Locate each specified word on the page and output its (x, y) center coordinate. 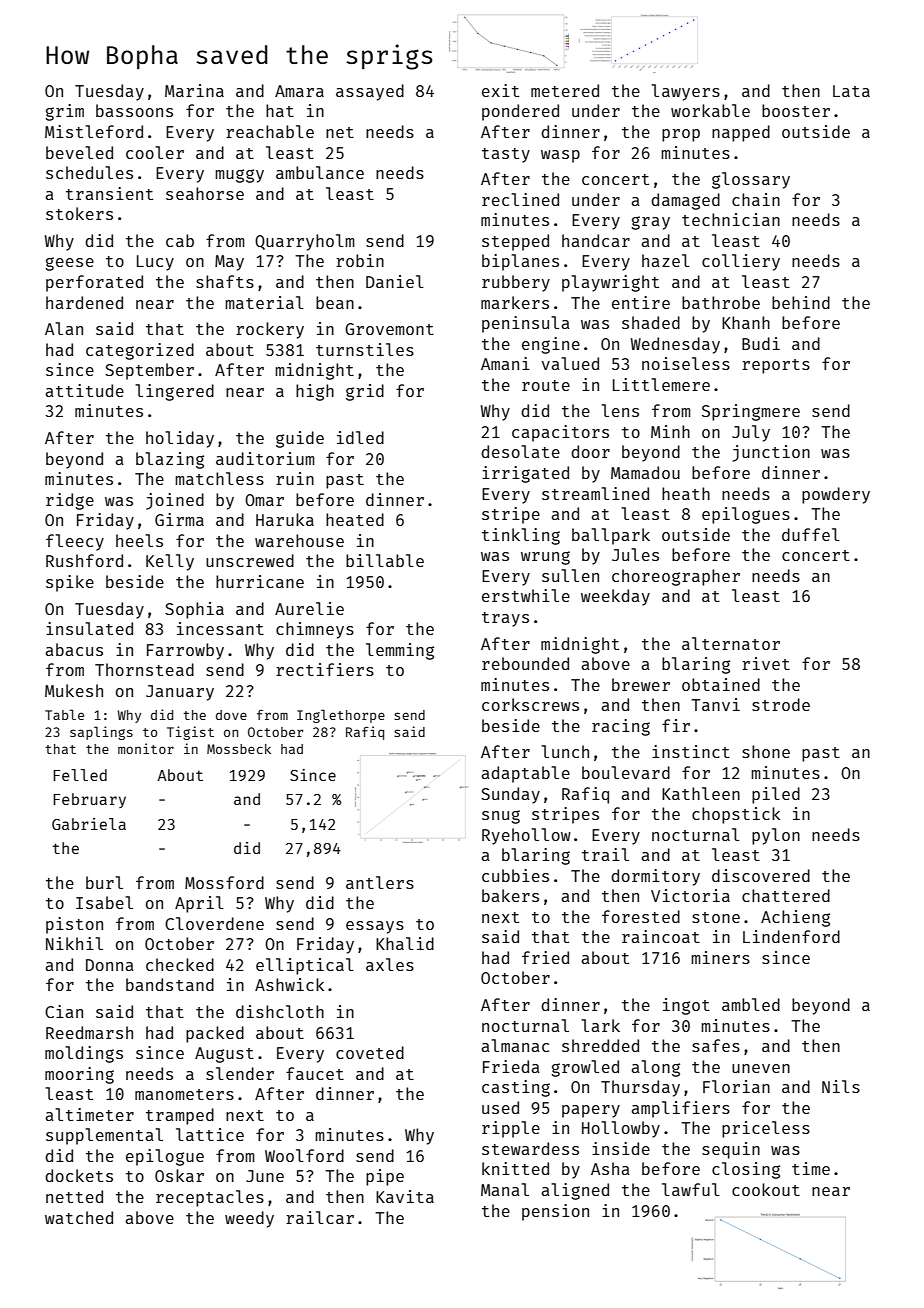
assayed (370, 92)
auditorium (265, 458)
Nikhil (74, 943)
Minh (670, 431)
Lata (851, 91)
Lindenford (791, 936)
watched (79, 1217)
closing (746, 1170)
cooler (155, 152)
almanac (515, 1045)
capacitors (560, 433)
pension (555, 1212)
